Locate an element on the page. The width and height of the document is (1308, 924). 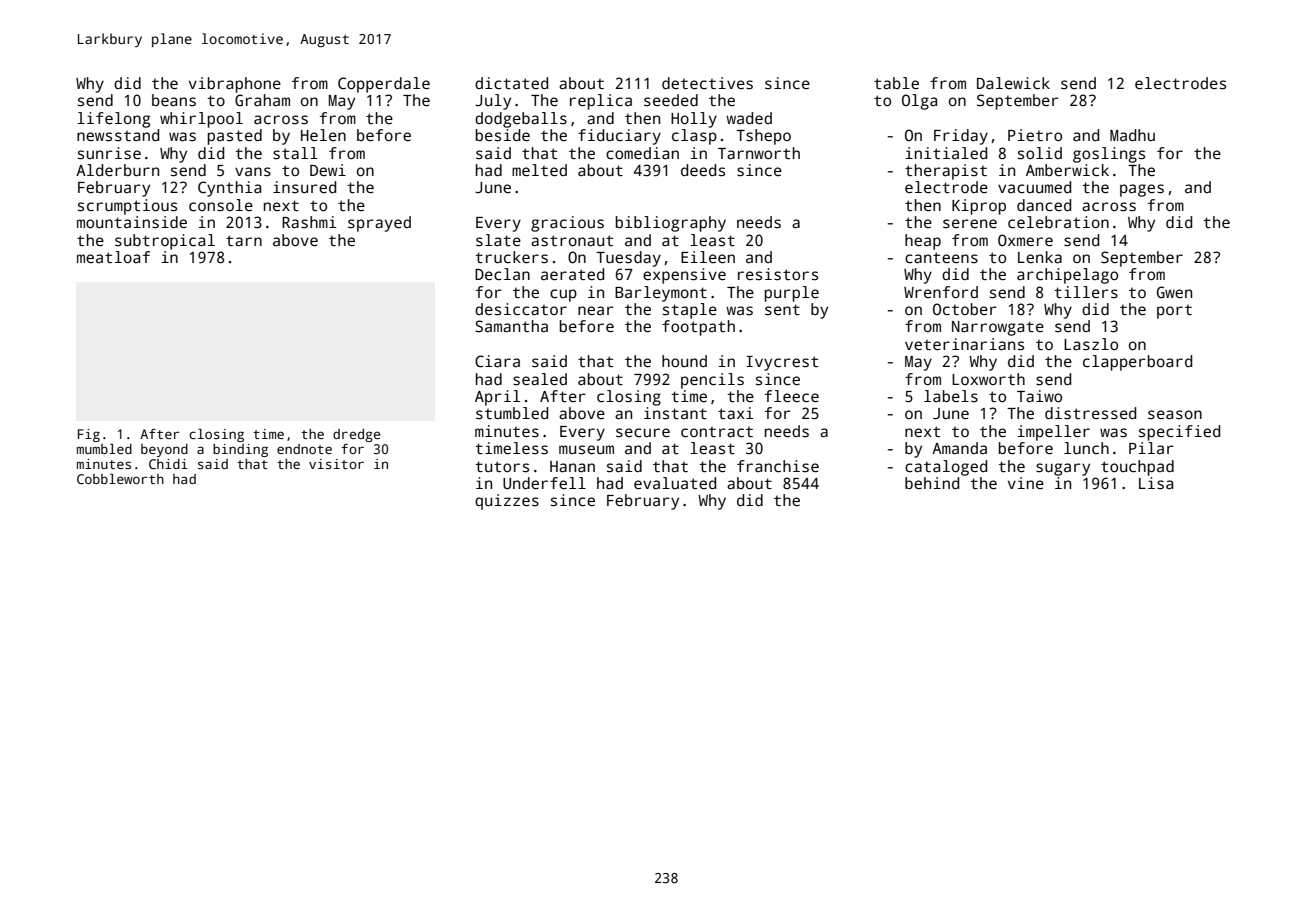
franchise is located at coordinates (778, 466).
